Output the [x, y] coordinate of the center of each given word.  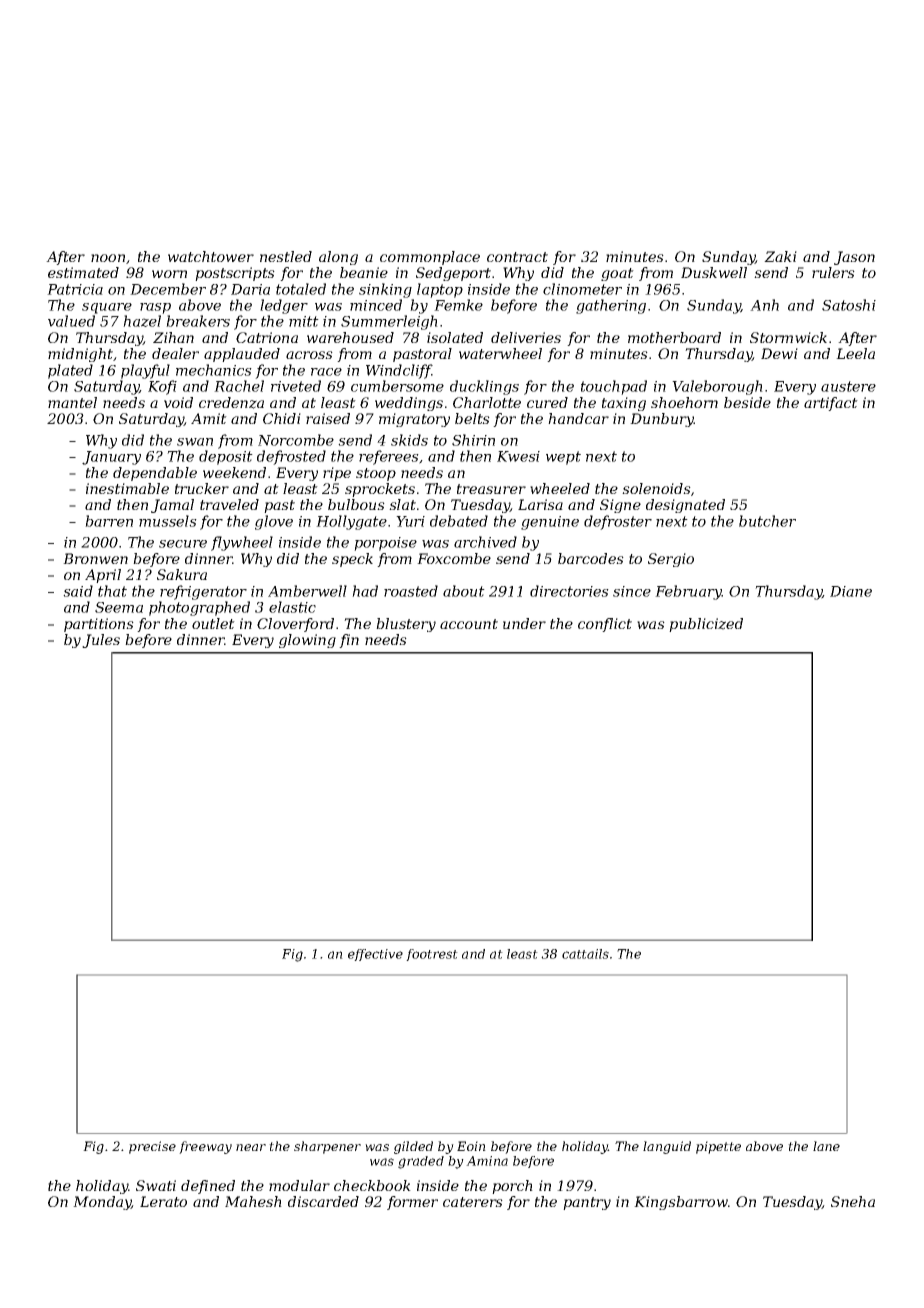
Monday [102, 1203]
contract [517, 257]
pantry [587, 1203]
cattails [585, 954]
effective [375, 955]
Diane [851, 591]
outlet [213, 623]
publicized [706, 625]
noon [108, 258]
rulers [833, 272]
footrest [432, 955]
